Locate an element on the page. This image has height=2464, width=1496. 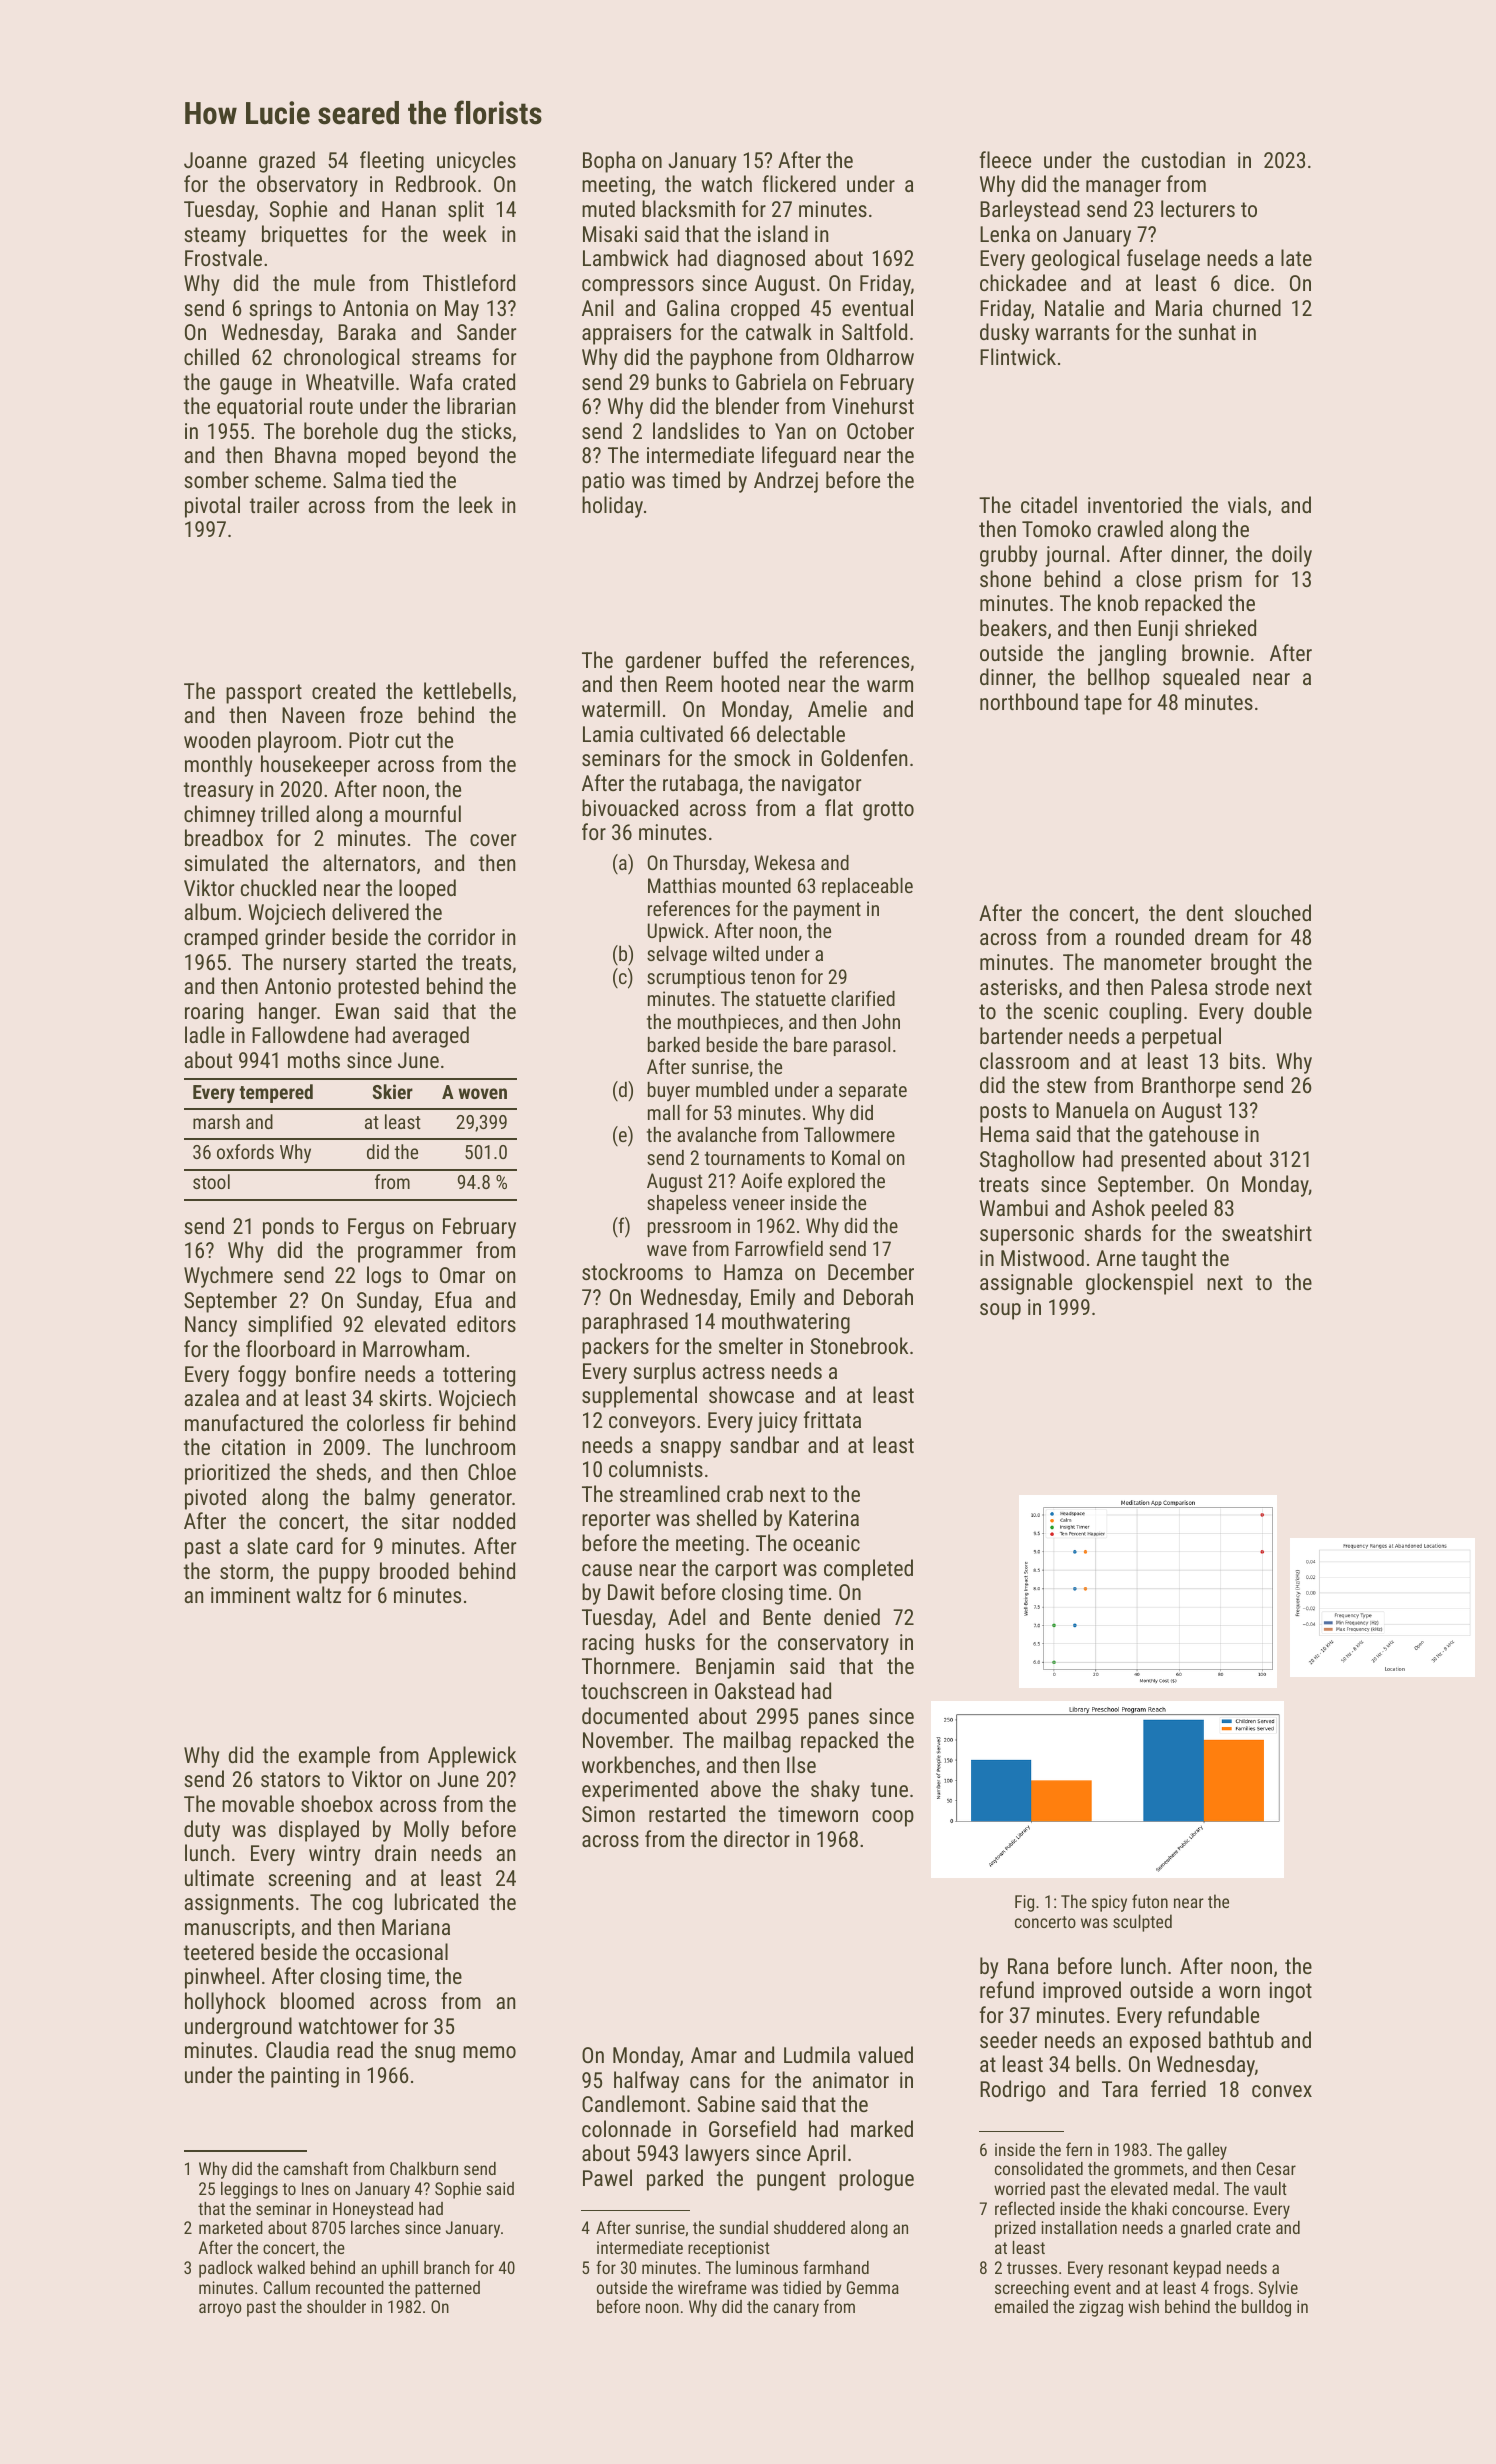
squealed is located at coordinates (1201, 679).
